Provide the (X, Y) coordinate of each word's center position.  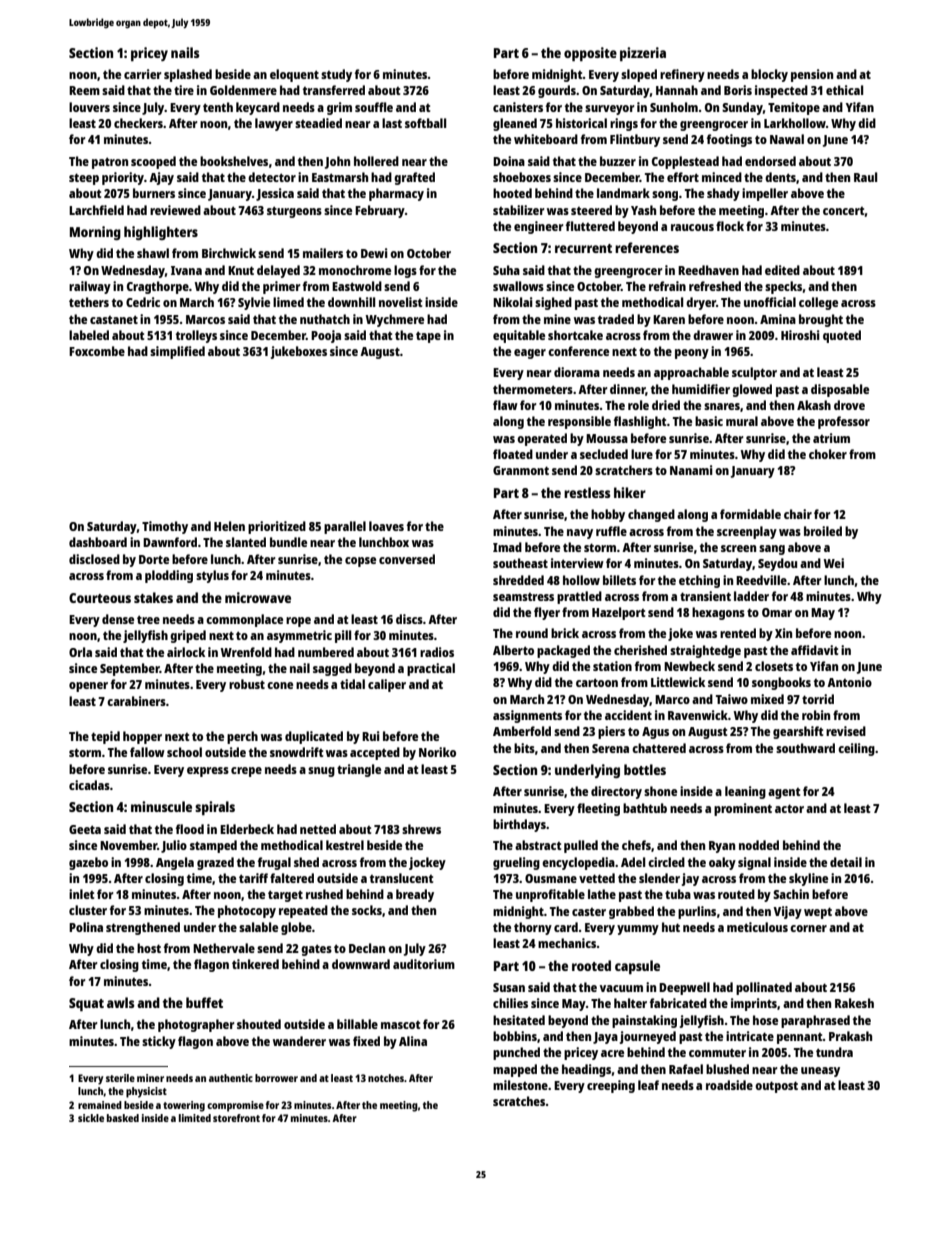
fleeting (598, 809)
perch (242, 737)
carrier (143, 74)
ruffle (611, 531)
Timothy (165, 527)
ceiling (856, 749)
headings (586, 1070)
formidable (750, 514)
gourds (557, 91)
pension (812, 75)
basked (123, 1118)
